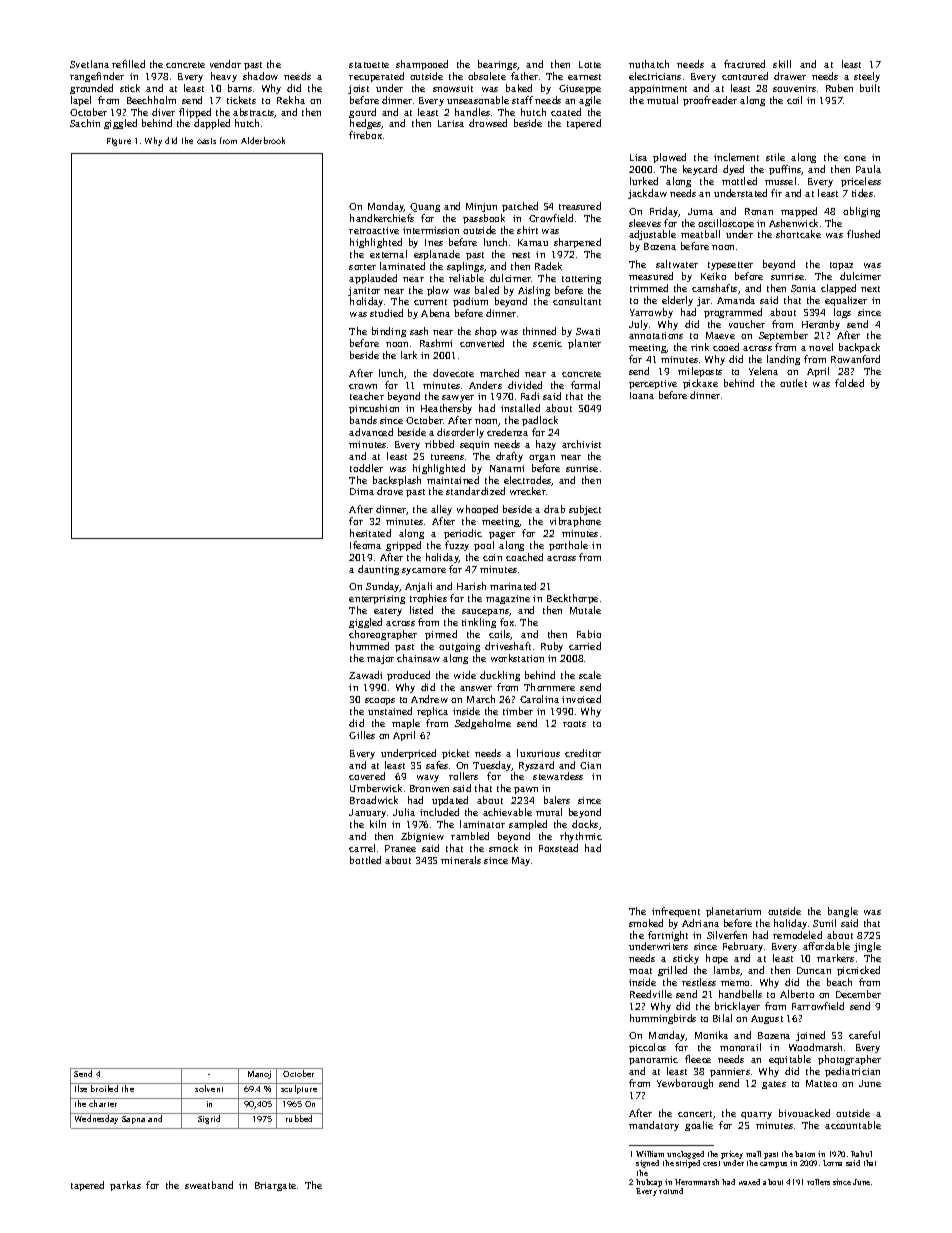 The width and height of the image is (952, 1233). What do you see at coordinates (524, 557) in the image?
I see `coached` at bounding box center [524, 557].
